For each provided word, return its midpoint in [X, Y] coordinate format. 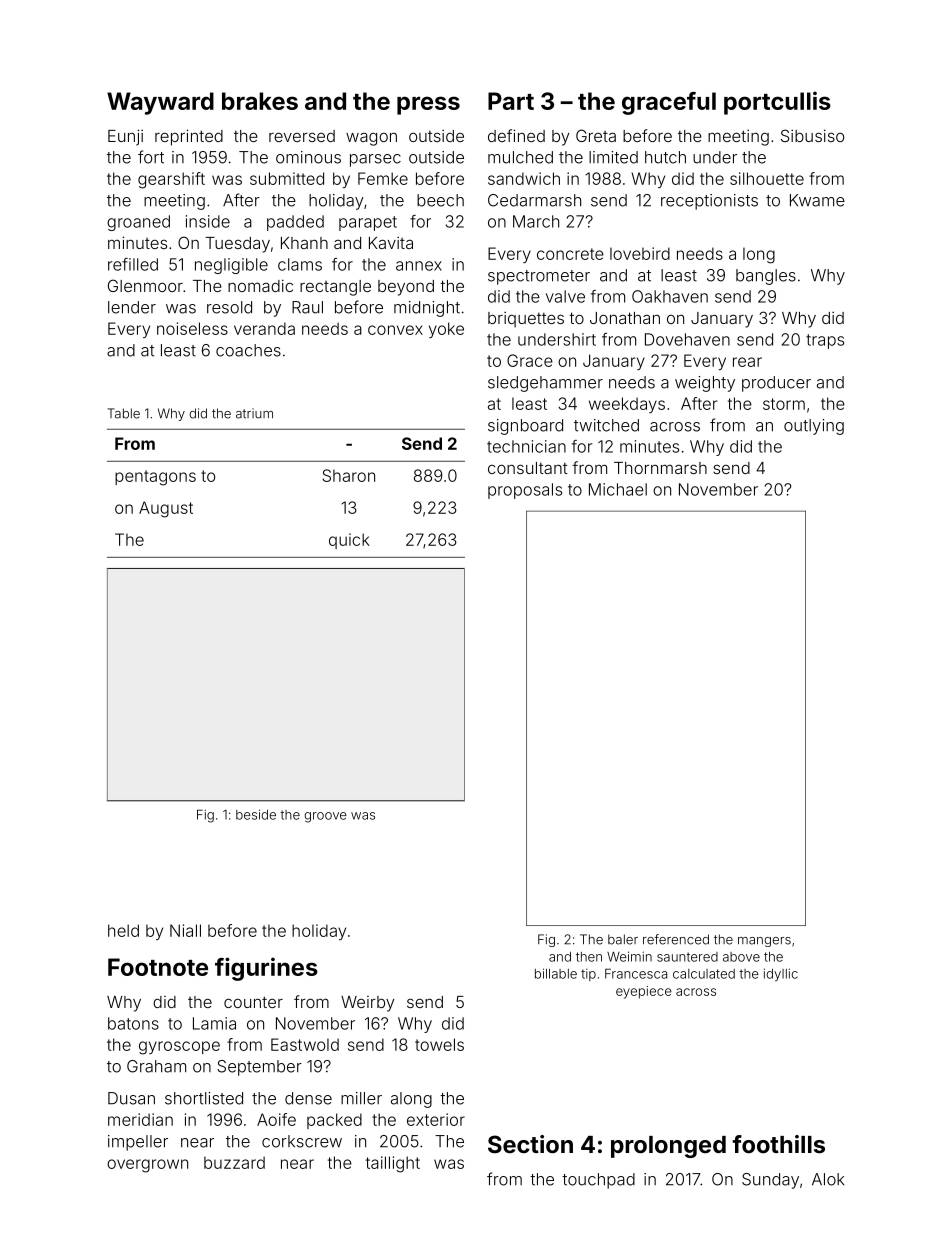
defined [516, 135]
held [123, 930]
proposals [525, 491]
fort [151, 157]
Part [511, 101]
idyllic [781, 974]
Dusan [131, 1098]
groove [326, 817]
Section [530, 1144]
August [166, 509]
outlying [814, 427]
